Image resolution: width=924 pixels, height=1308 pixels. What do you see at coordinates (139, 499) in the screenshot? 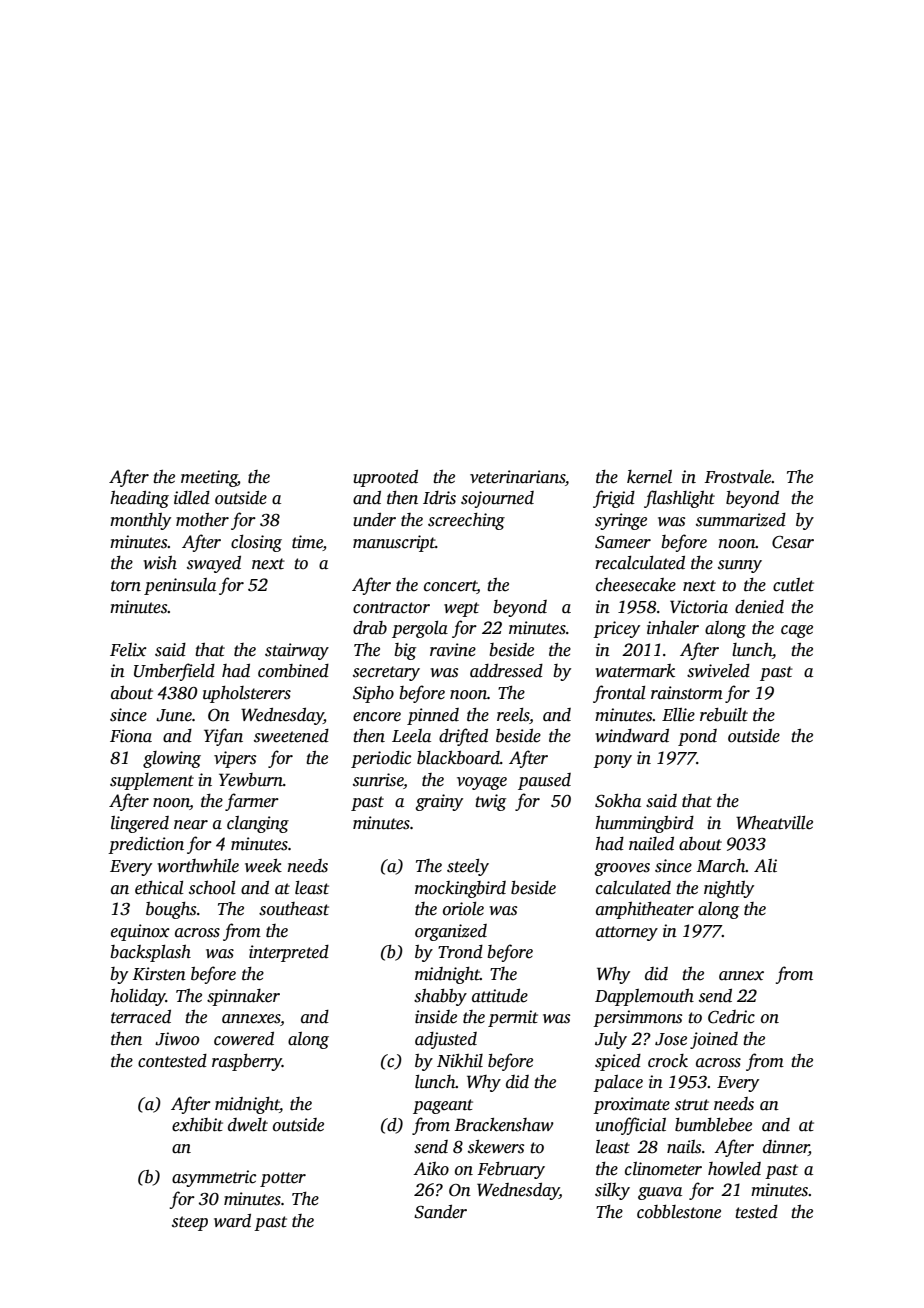
I see `heading` at bounding box center [139, 499].
